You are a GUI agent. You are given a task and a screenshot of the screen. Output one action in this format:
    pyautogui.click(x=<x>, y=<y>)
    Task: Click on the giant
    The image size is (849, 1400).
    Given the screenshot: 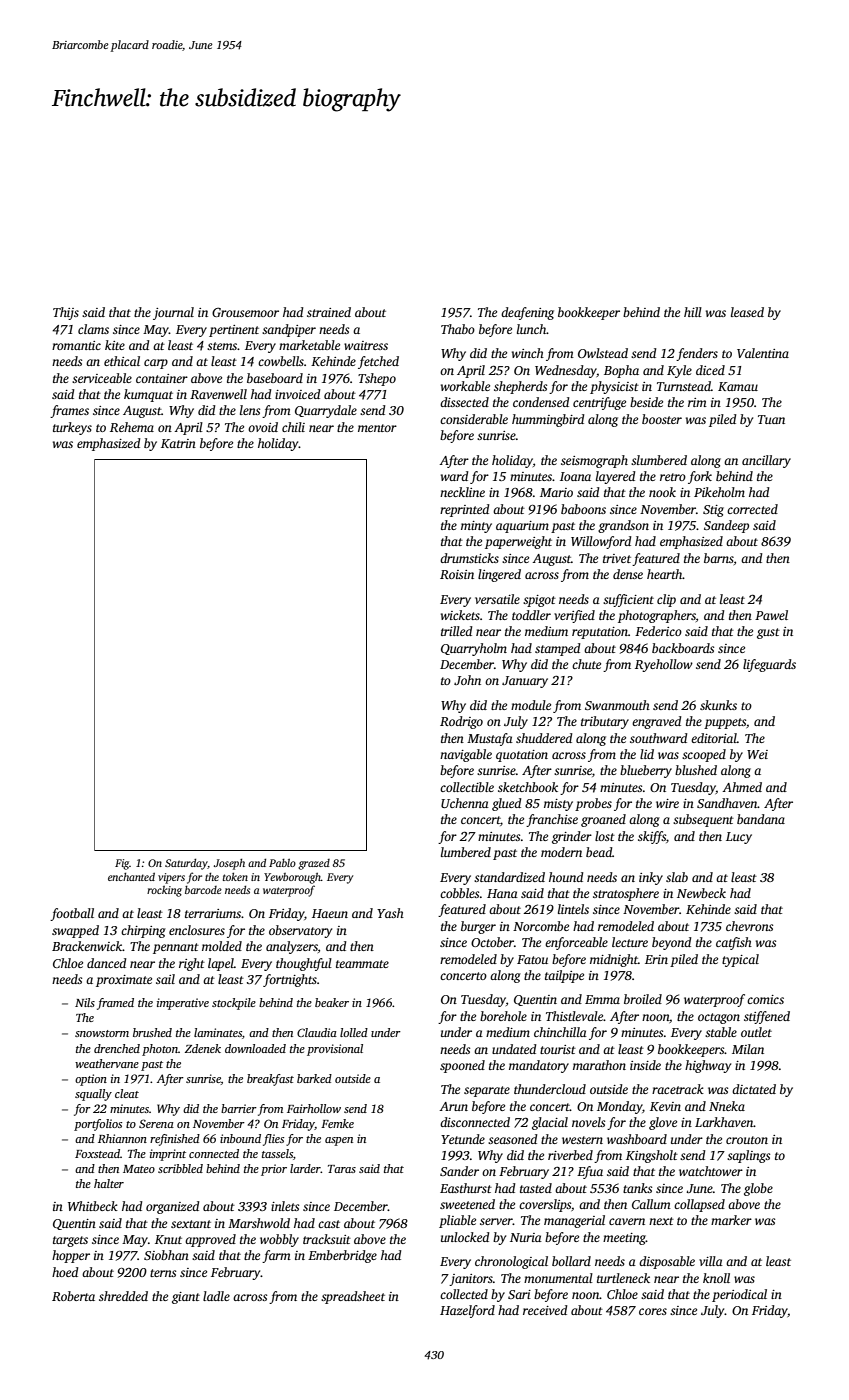 What is the action you would take?
    pyautogui.click(x=186, y=1298)
